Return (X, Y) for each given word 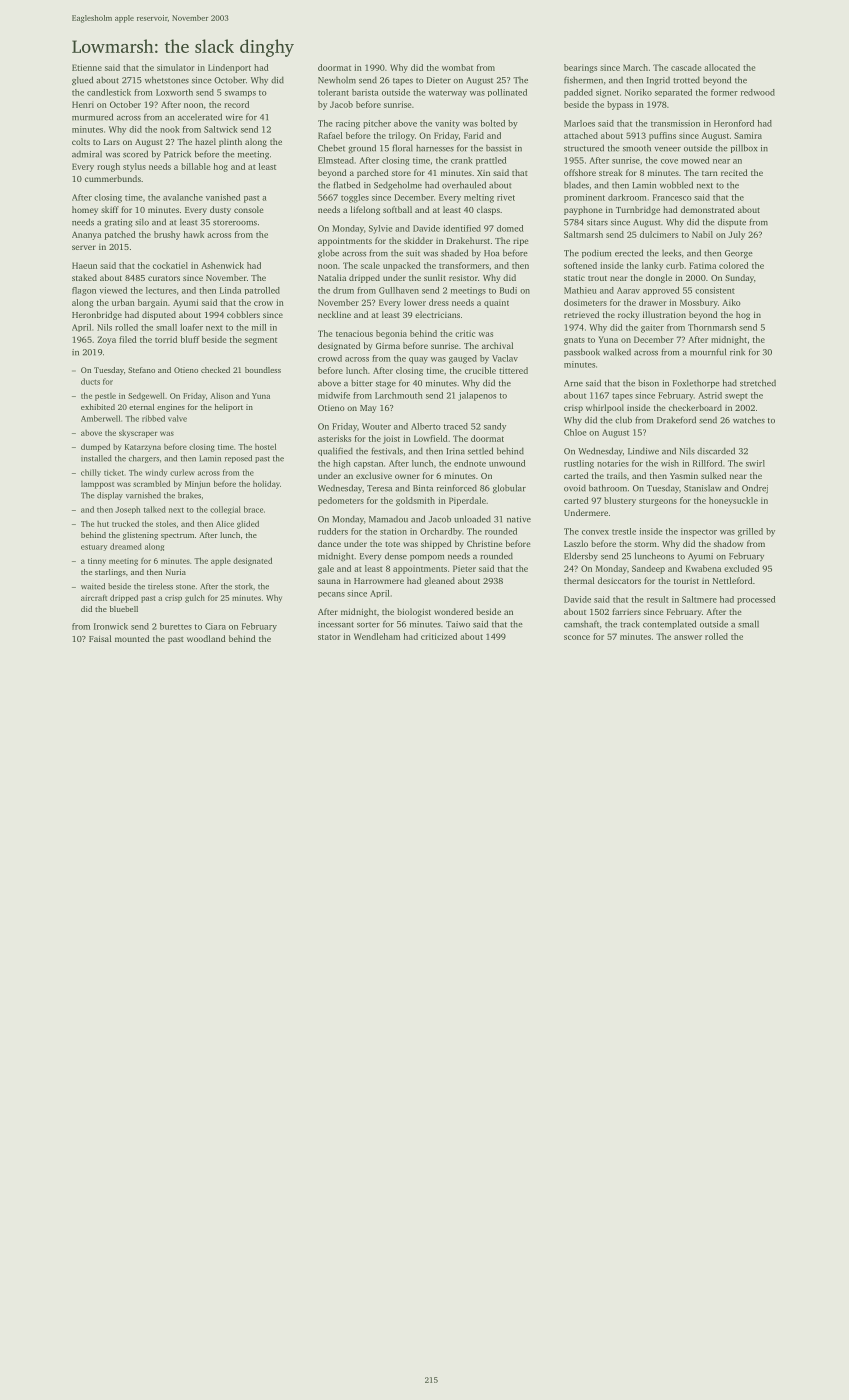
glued (82, 81)
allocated (722, 67)
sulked (713, 475)
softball (397, 209)
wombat (457, 67)
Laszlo (576, 543)
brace (253, 509)
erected (629, 253)
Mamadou (388, 519)
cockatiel (170, 265)
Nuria (176, 572)
